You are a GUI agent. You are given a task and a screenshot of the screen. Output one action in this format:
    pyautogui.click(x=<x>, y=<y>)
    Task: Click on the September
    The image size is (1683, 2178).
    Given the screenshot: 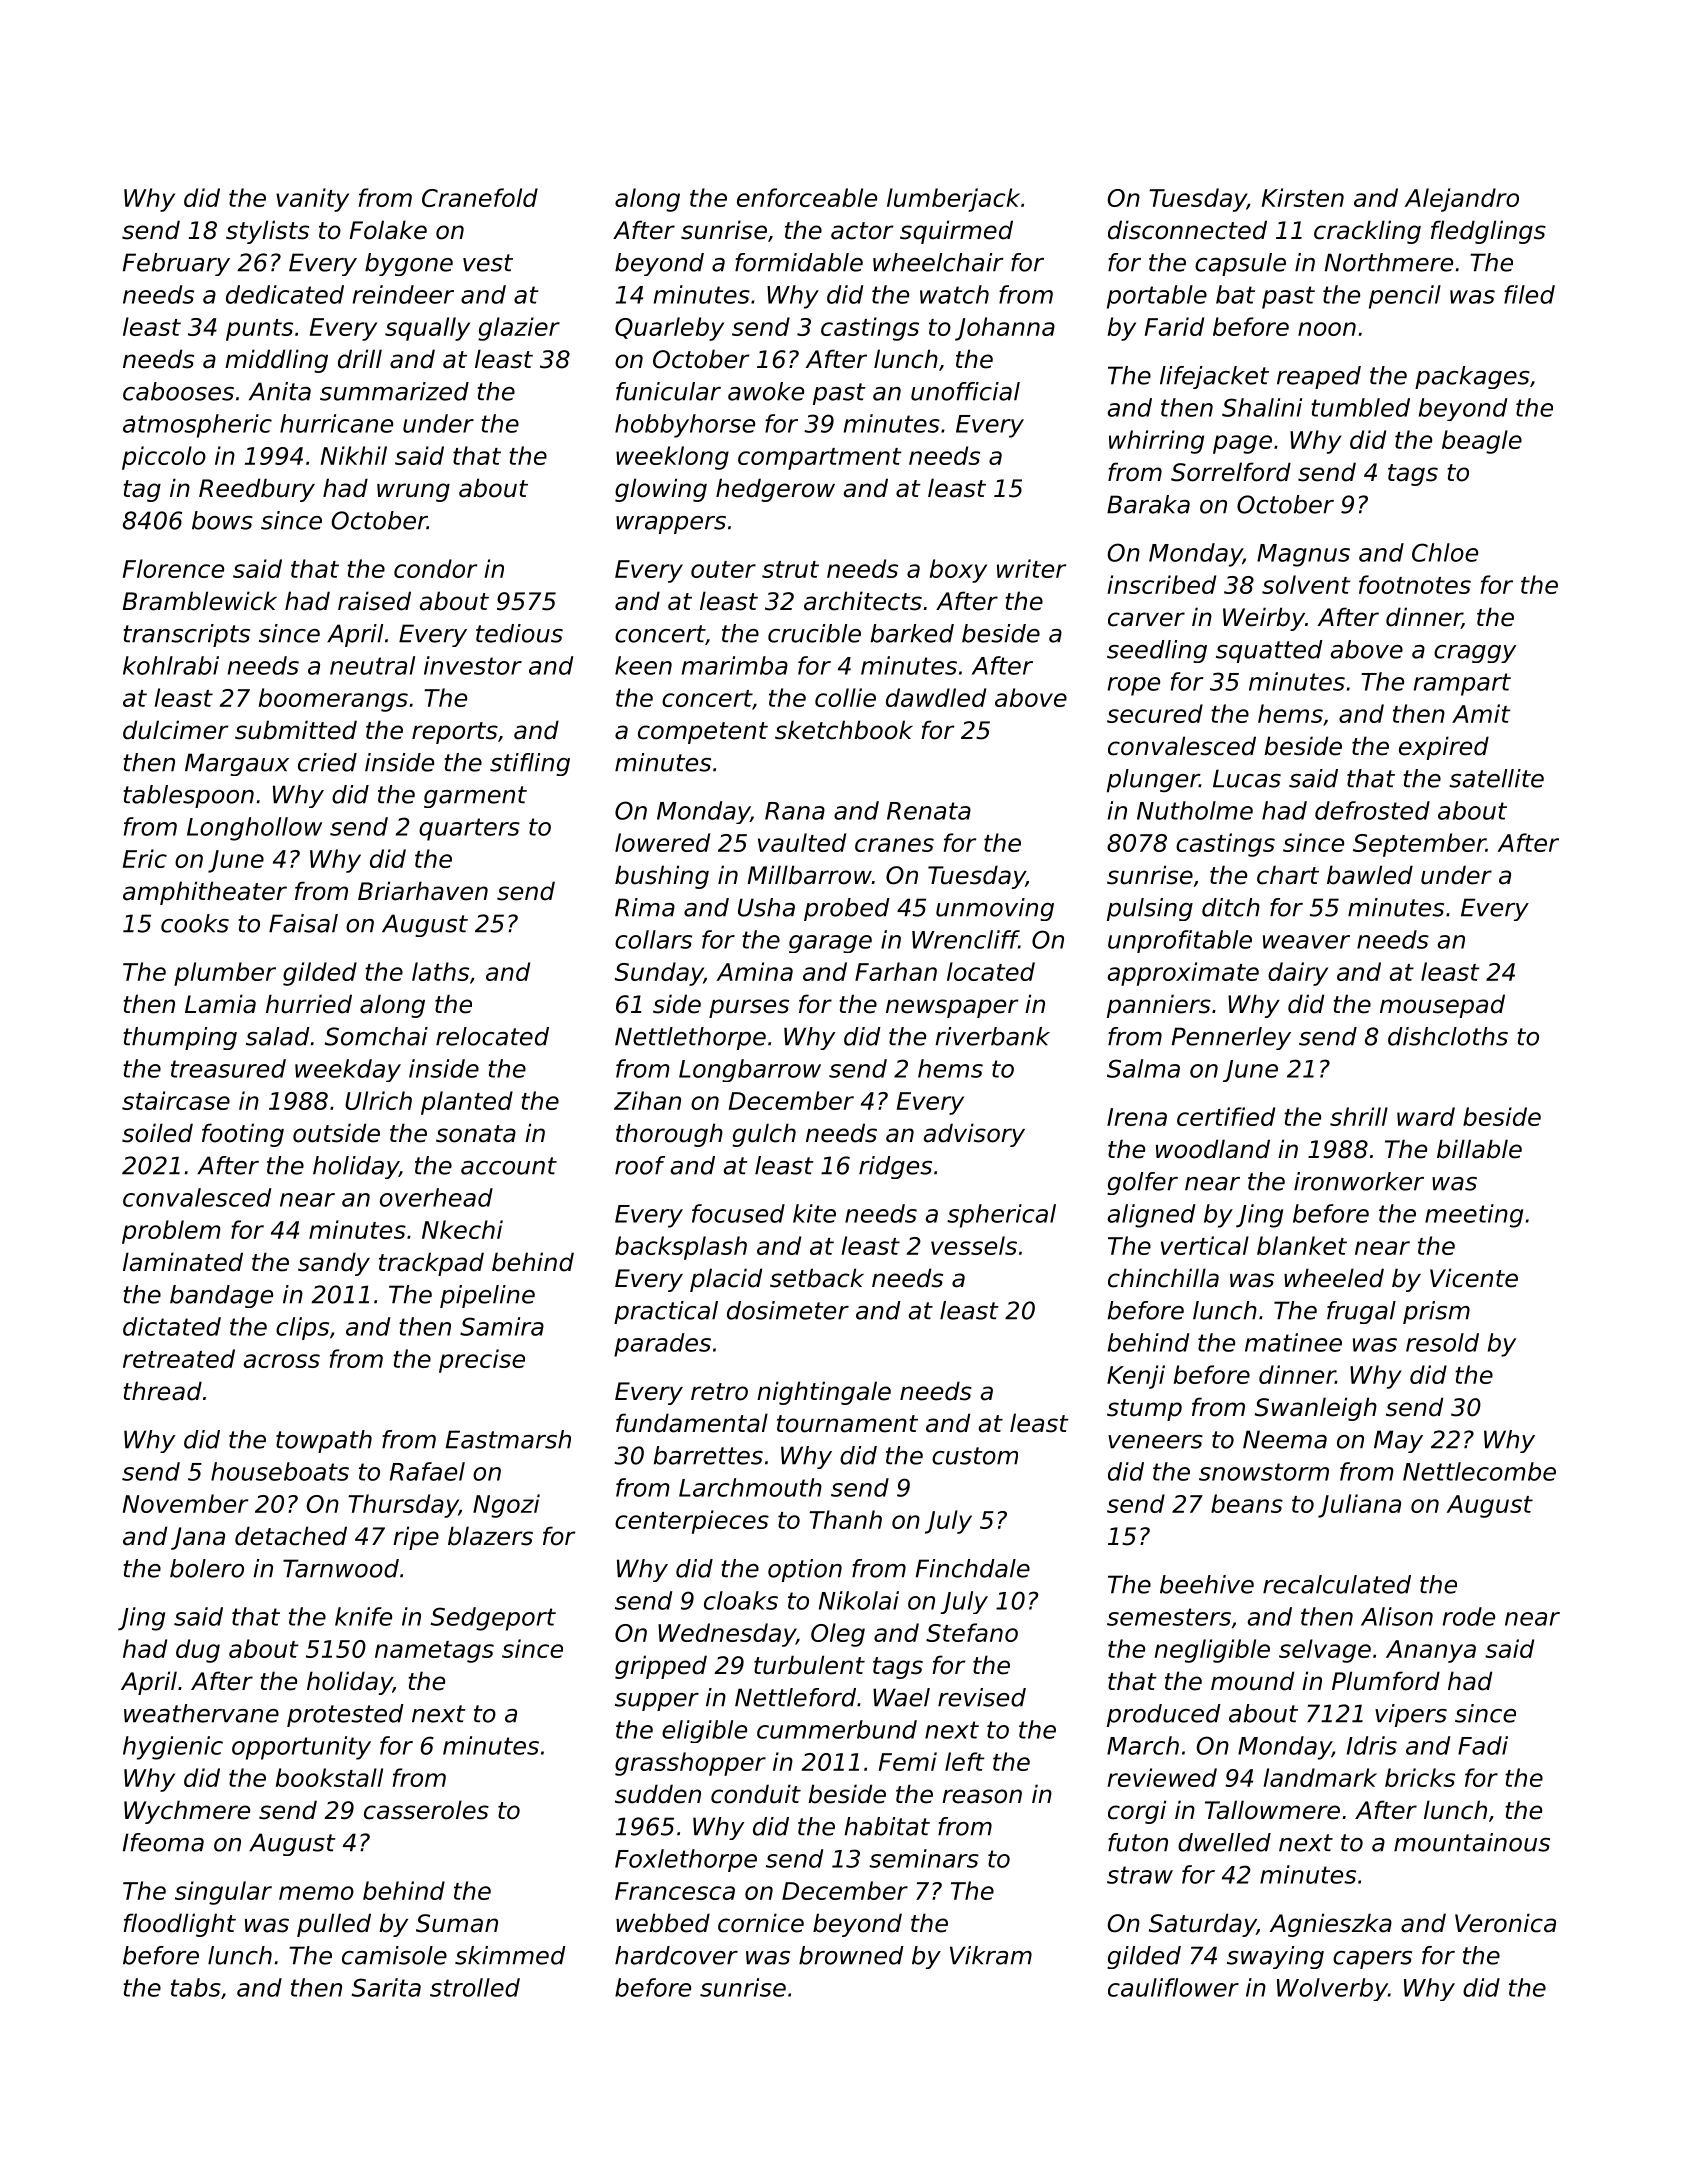 What is the action you would take?
    pyautogui.click(x=1419, y=845)
